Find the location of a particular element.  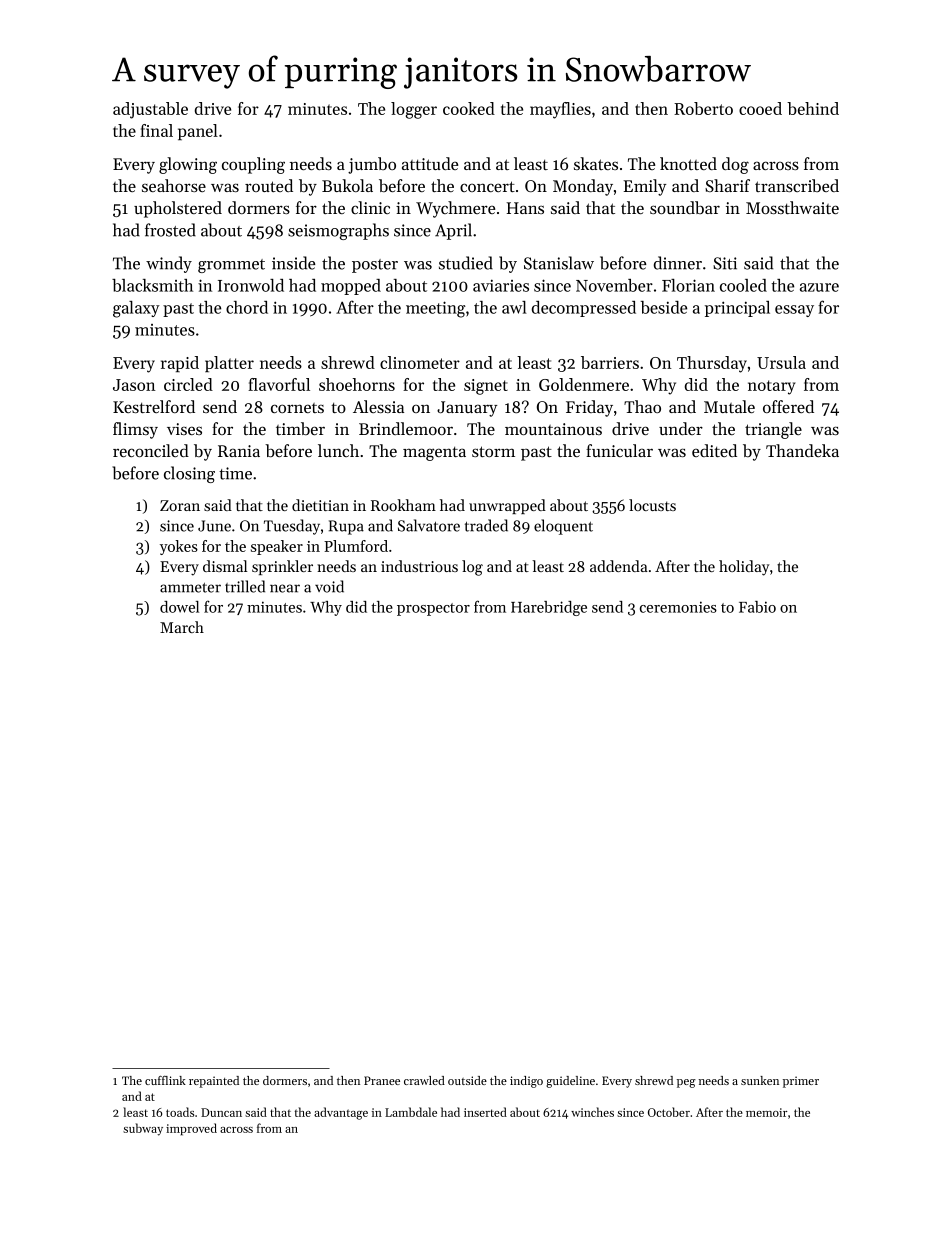

repainted is located at coordinates (214, 1082).
